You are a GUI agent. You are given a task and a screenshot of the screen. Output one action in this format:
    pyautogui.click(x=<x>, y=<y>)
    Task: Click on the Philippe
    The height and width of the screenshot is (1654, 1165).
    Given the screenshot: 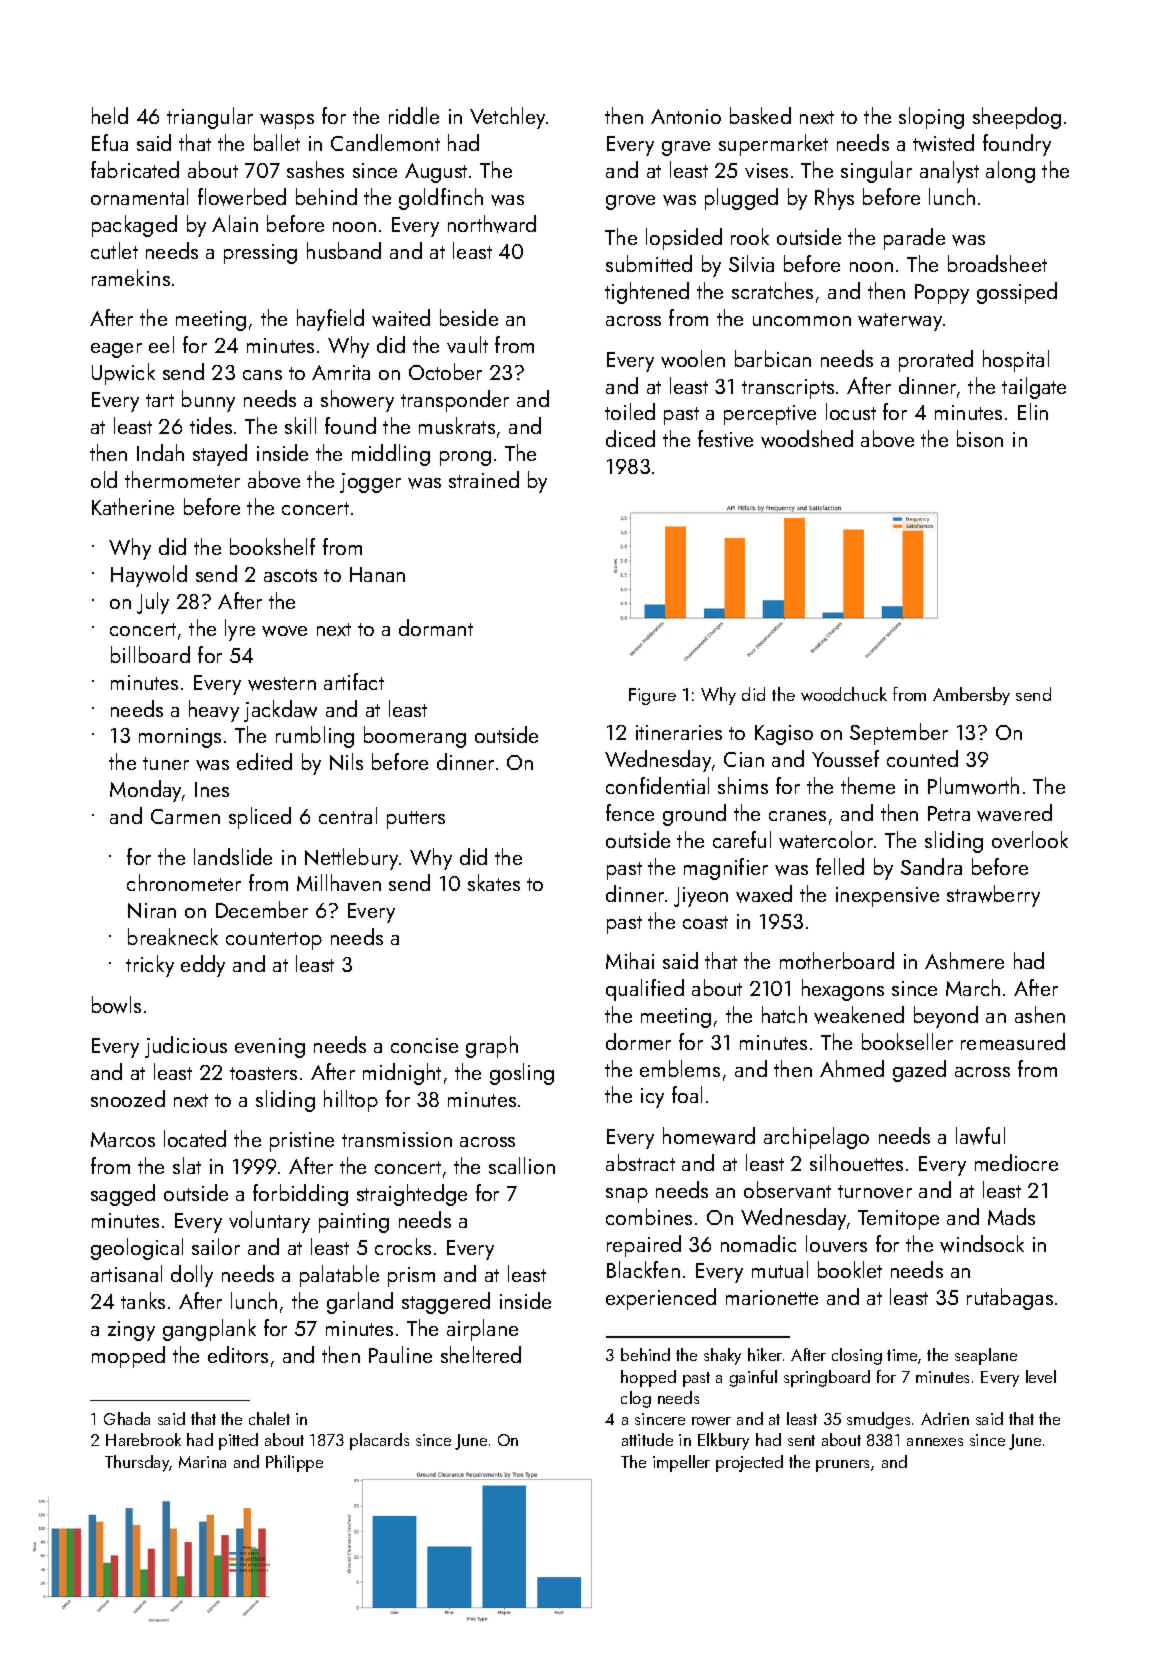 What is the action you would take?
    pyautogui.click(x=294, y=1463)
